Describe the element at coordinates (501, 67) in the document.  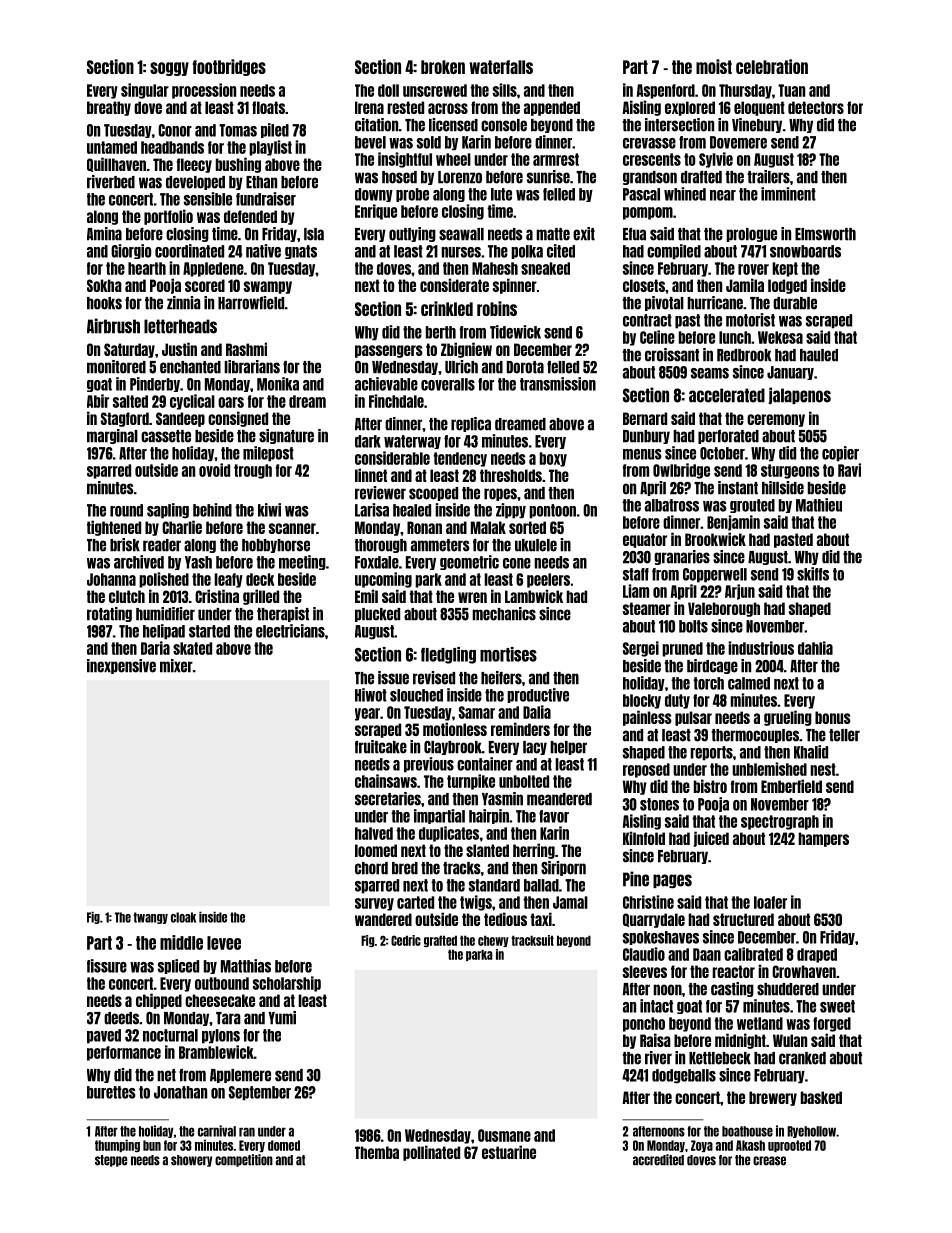
I see `waterfalls` at that location.
